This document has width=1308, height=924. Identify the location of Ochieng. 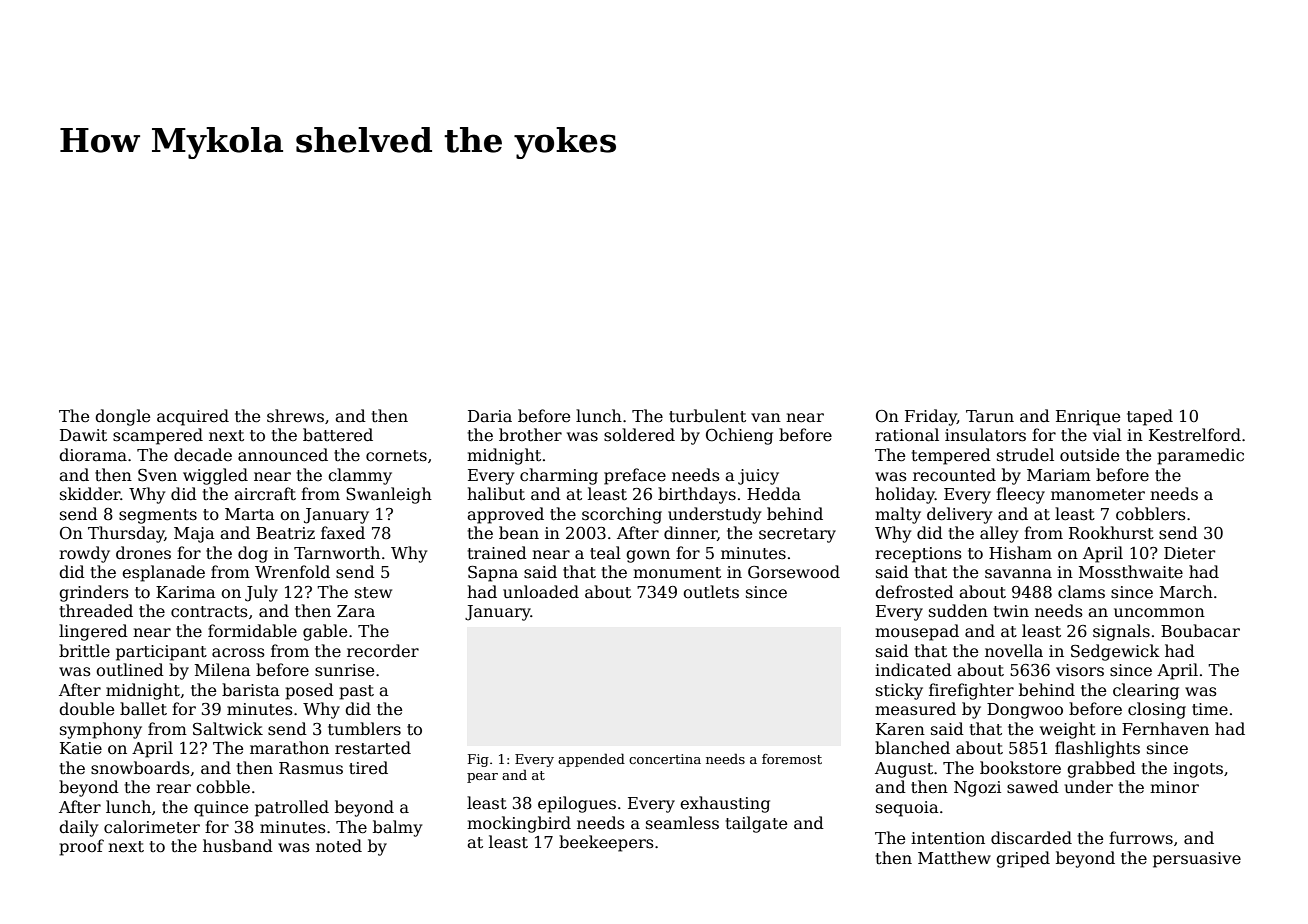
(739, 436).
